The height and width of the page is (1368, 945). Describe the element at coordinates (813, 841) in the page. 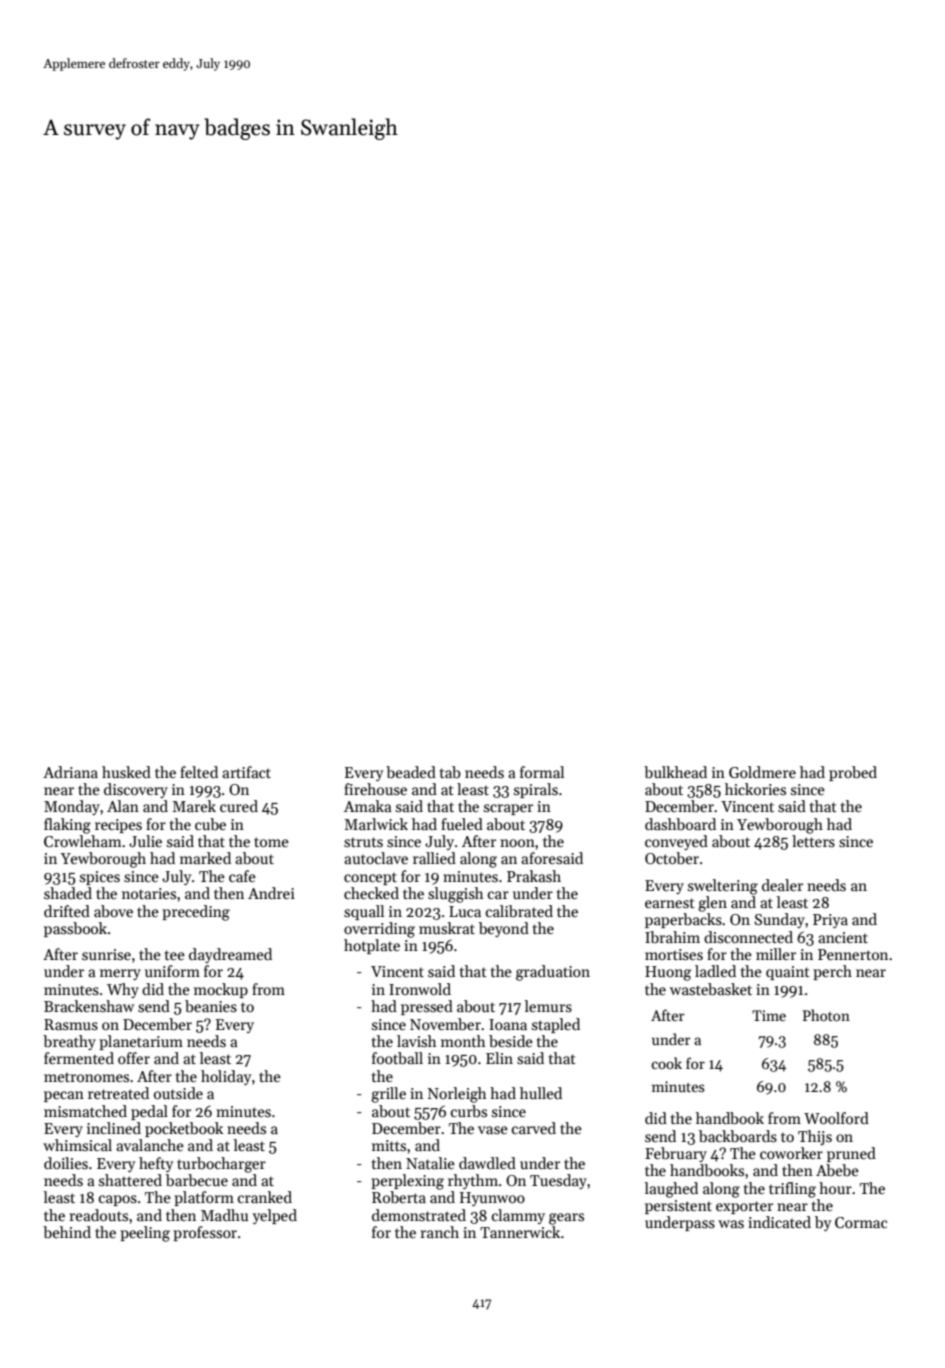

I see `letters` at that location.
